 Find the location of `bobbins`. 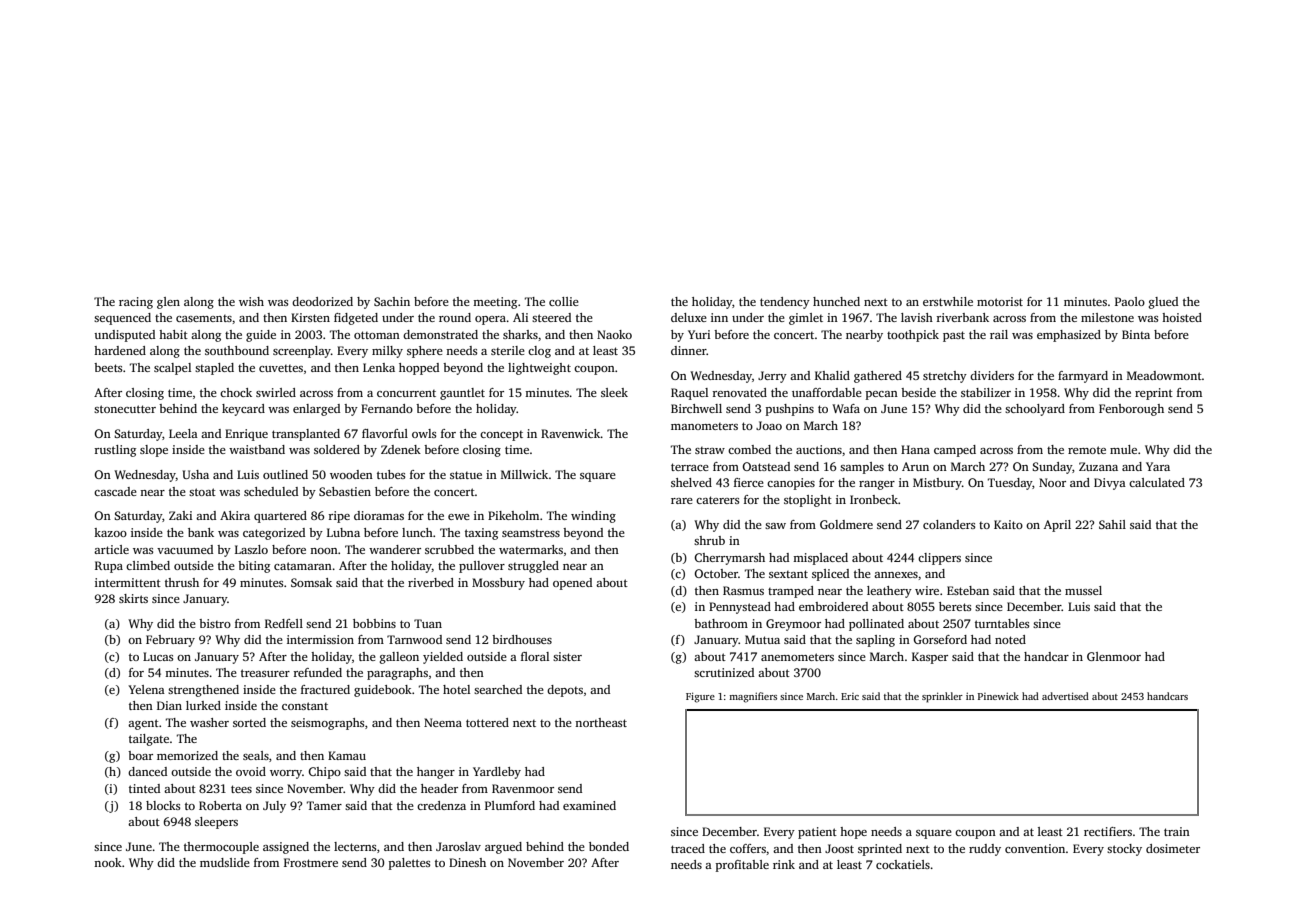

bobbins is located at coordinates (374, 623).
